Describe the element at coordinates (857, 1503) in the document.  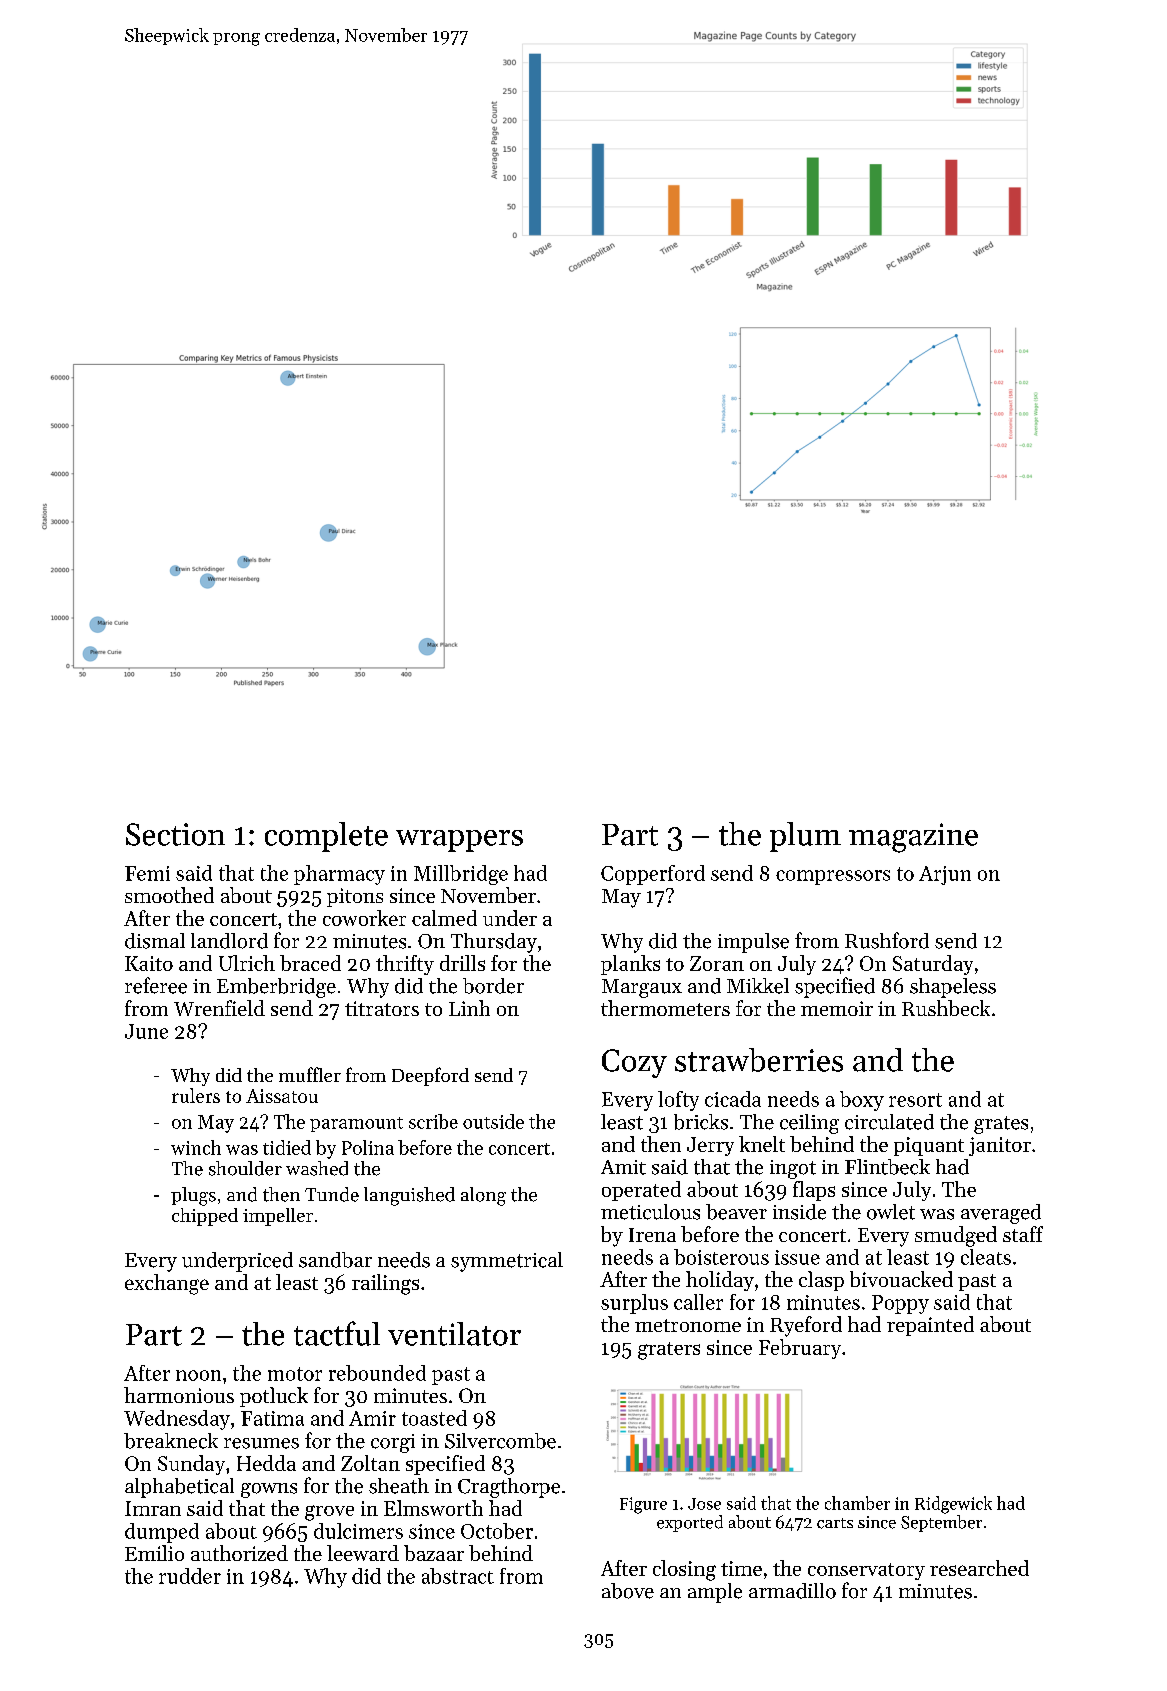
I see `chamber` at that location.
